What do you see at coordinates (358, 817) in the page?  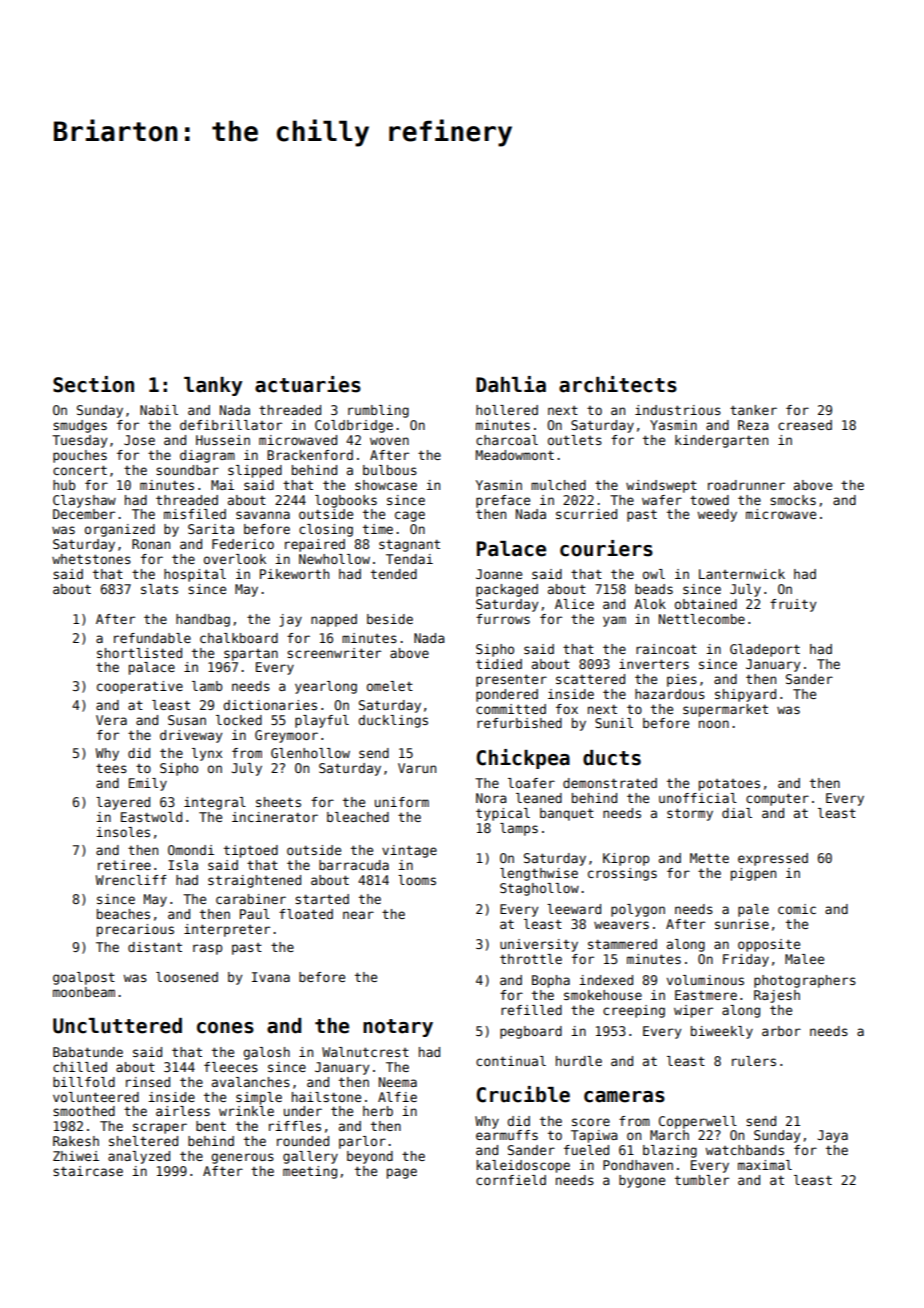 I see `bleached` at bounding box center [358, 817].
